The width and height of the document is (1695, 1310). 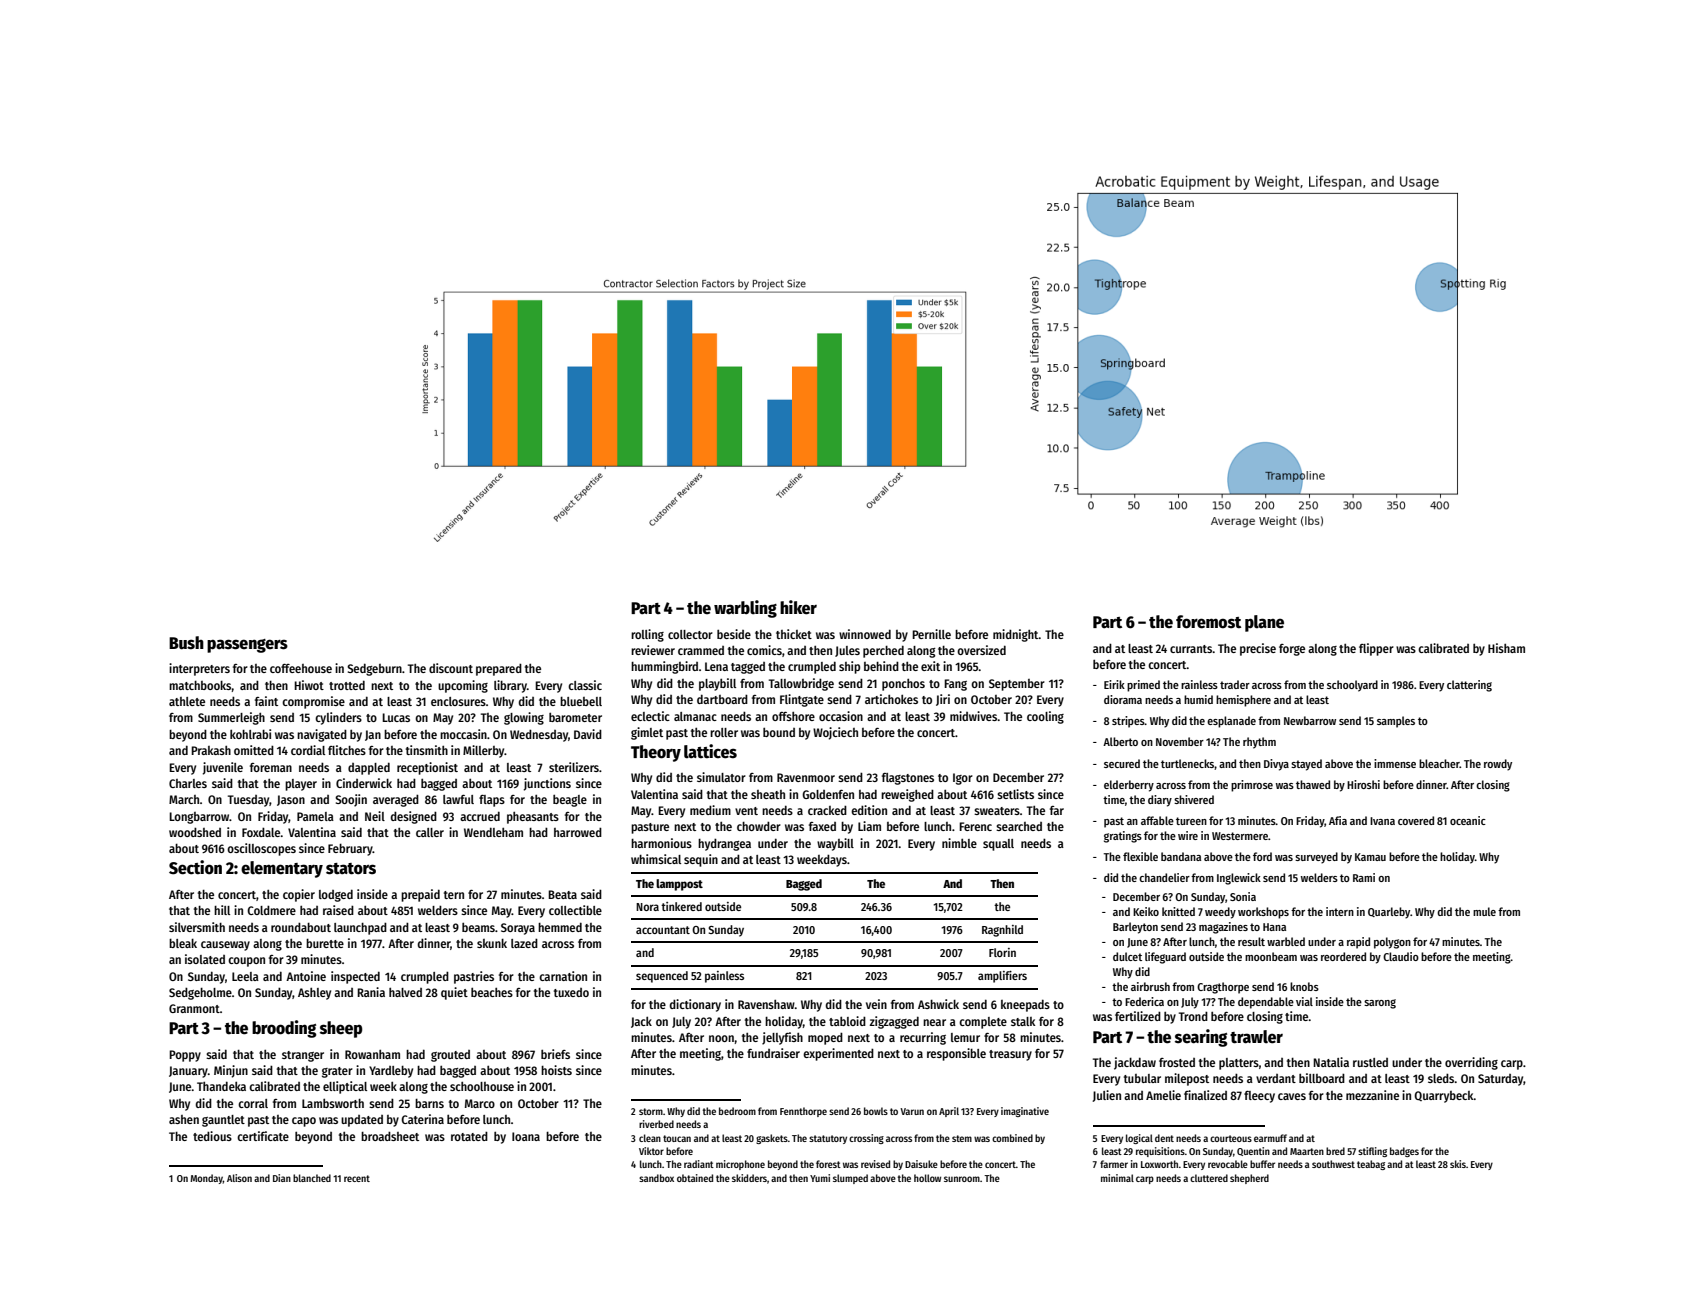 What do you see at coordinates (1469, 686) in the document?
I see `clattering` at bounding box center [1469, 686].
